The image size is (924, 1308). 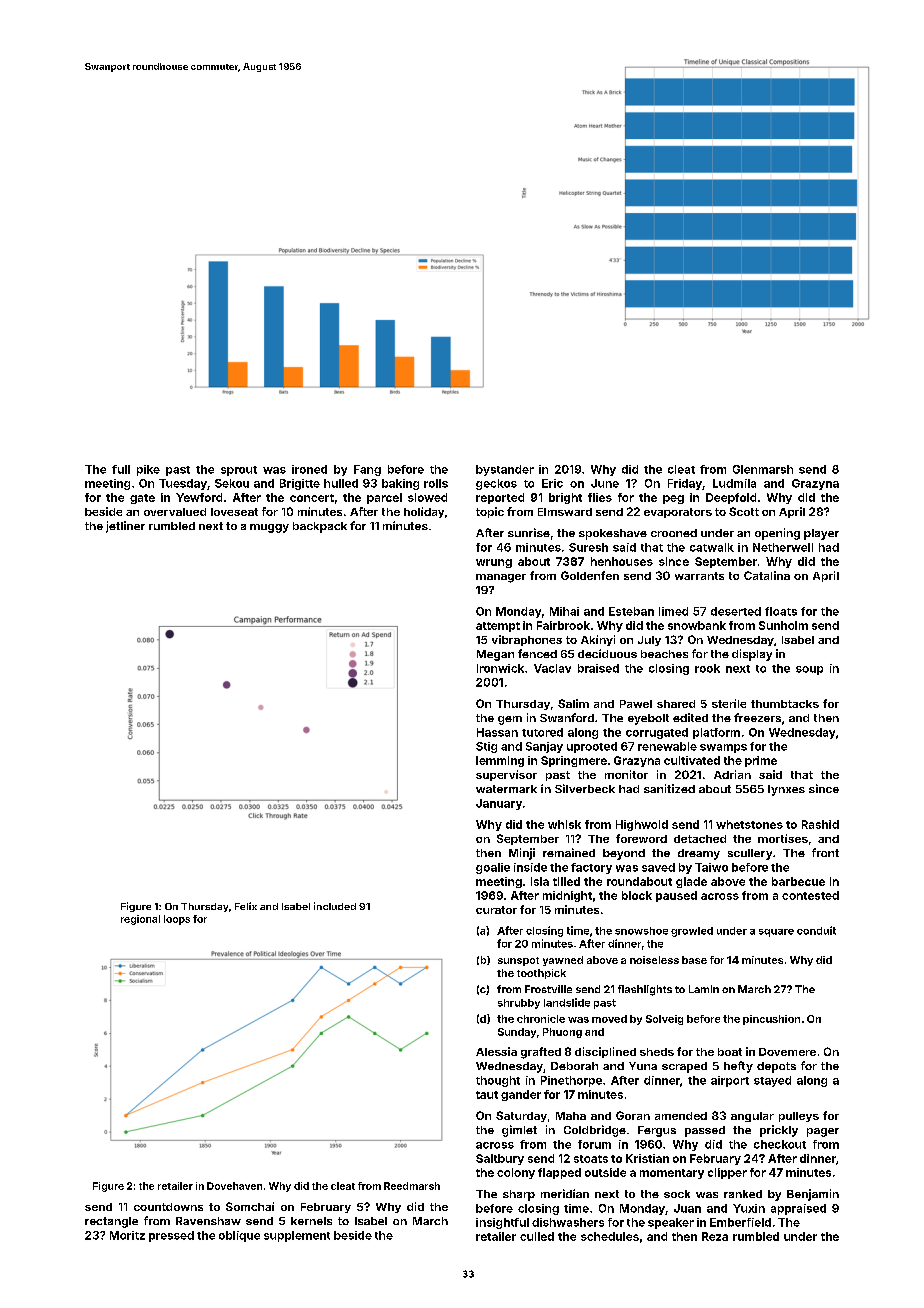 I want to click on braised, so click(x=598, y=668).
